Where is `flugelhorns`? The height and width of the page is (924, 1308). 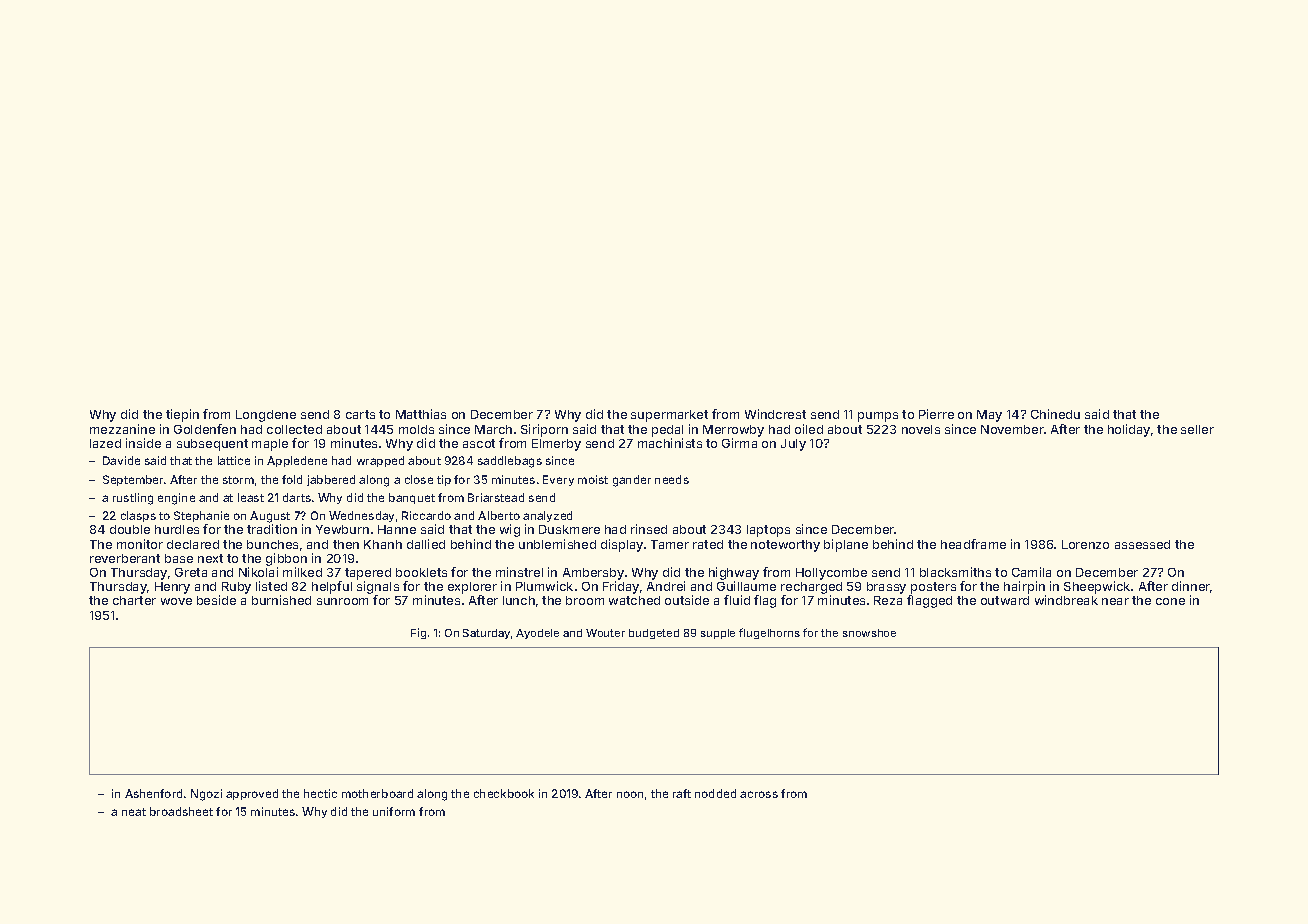
flugelhorns is located at coordinates (769, 633).
